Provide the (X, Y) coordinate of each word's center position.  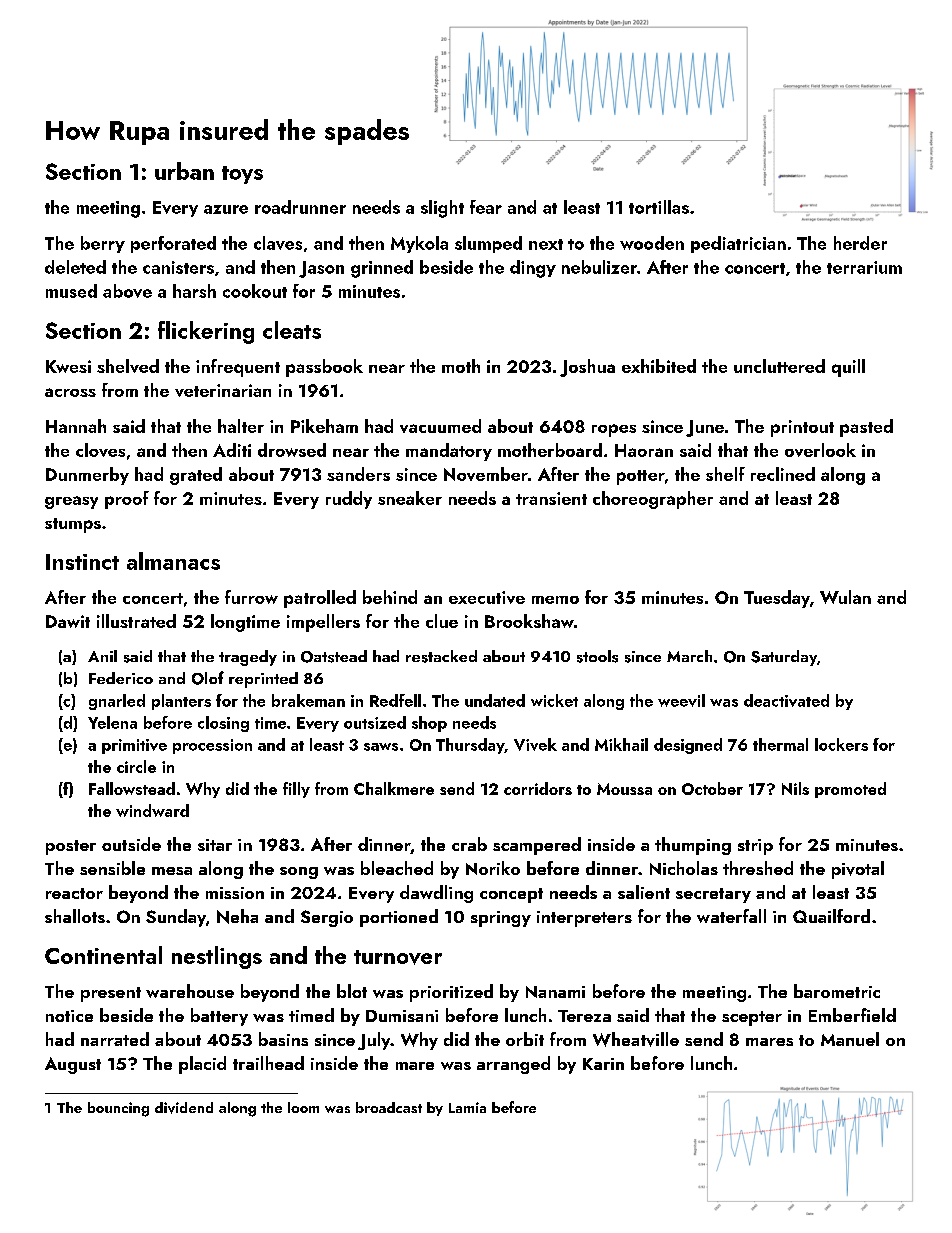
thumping (693, 846)
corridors (538, 788)
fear (486, 207)
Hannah (76, 426)
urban (184, 171)
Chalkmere (394, 788)
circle (136, 766)
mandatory (449, 452)
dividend (184, 1108)
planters (181, 702)
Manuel (850, 1039)
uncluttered (779, 366)
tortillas (659, 207)
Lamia (467, 1107)
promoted (850, 790)
